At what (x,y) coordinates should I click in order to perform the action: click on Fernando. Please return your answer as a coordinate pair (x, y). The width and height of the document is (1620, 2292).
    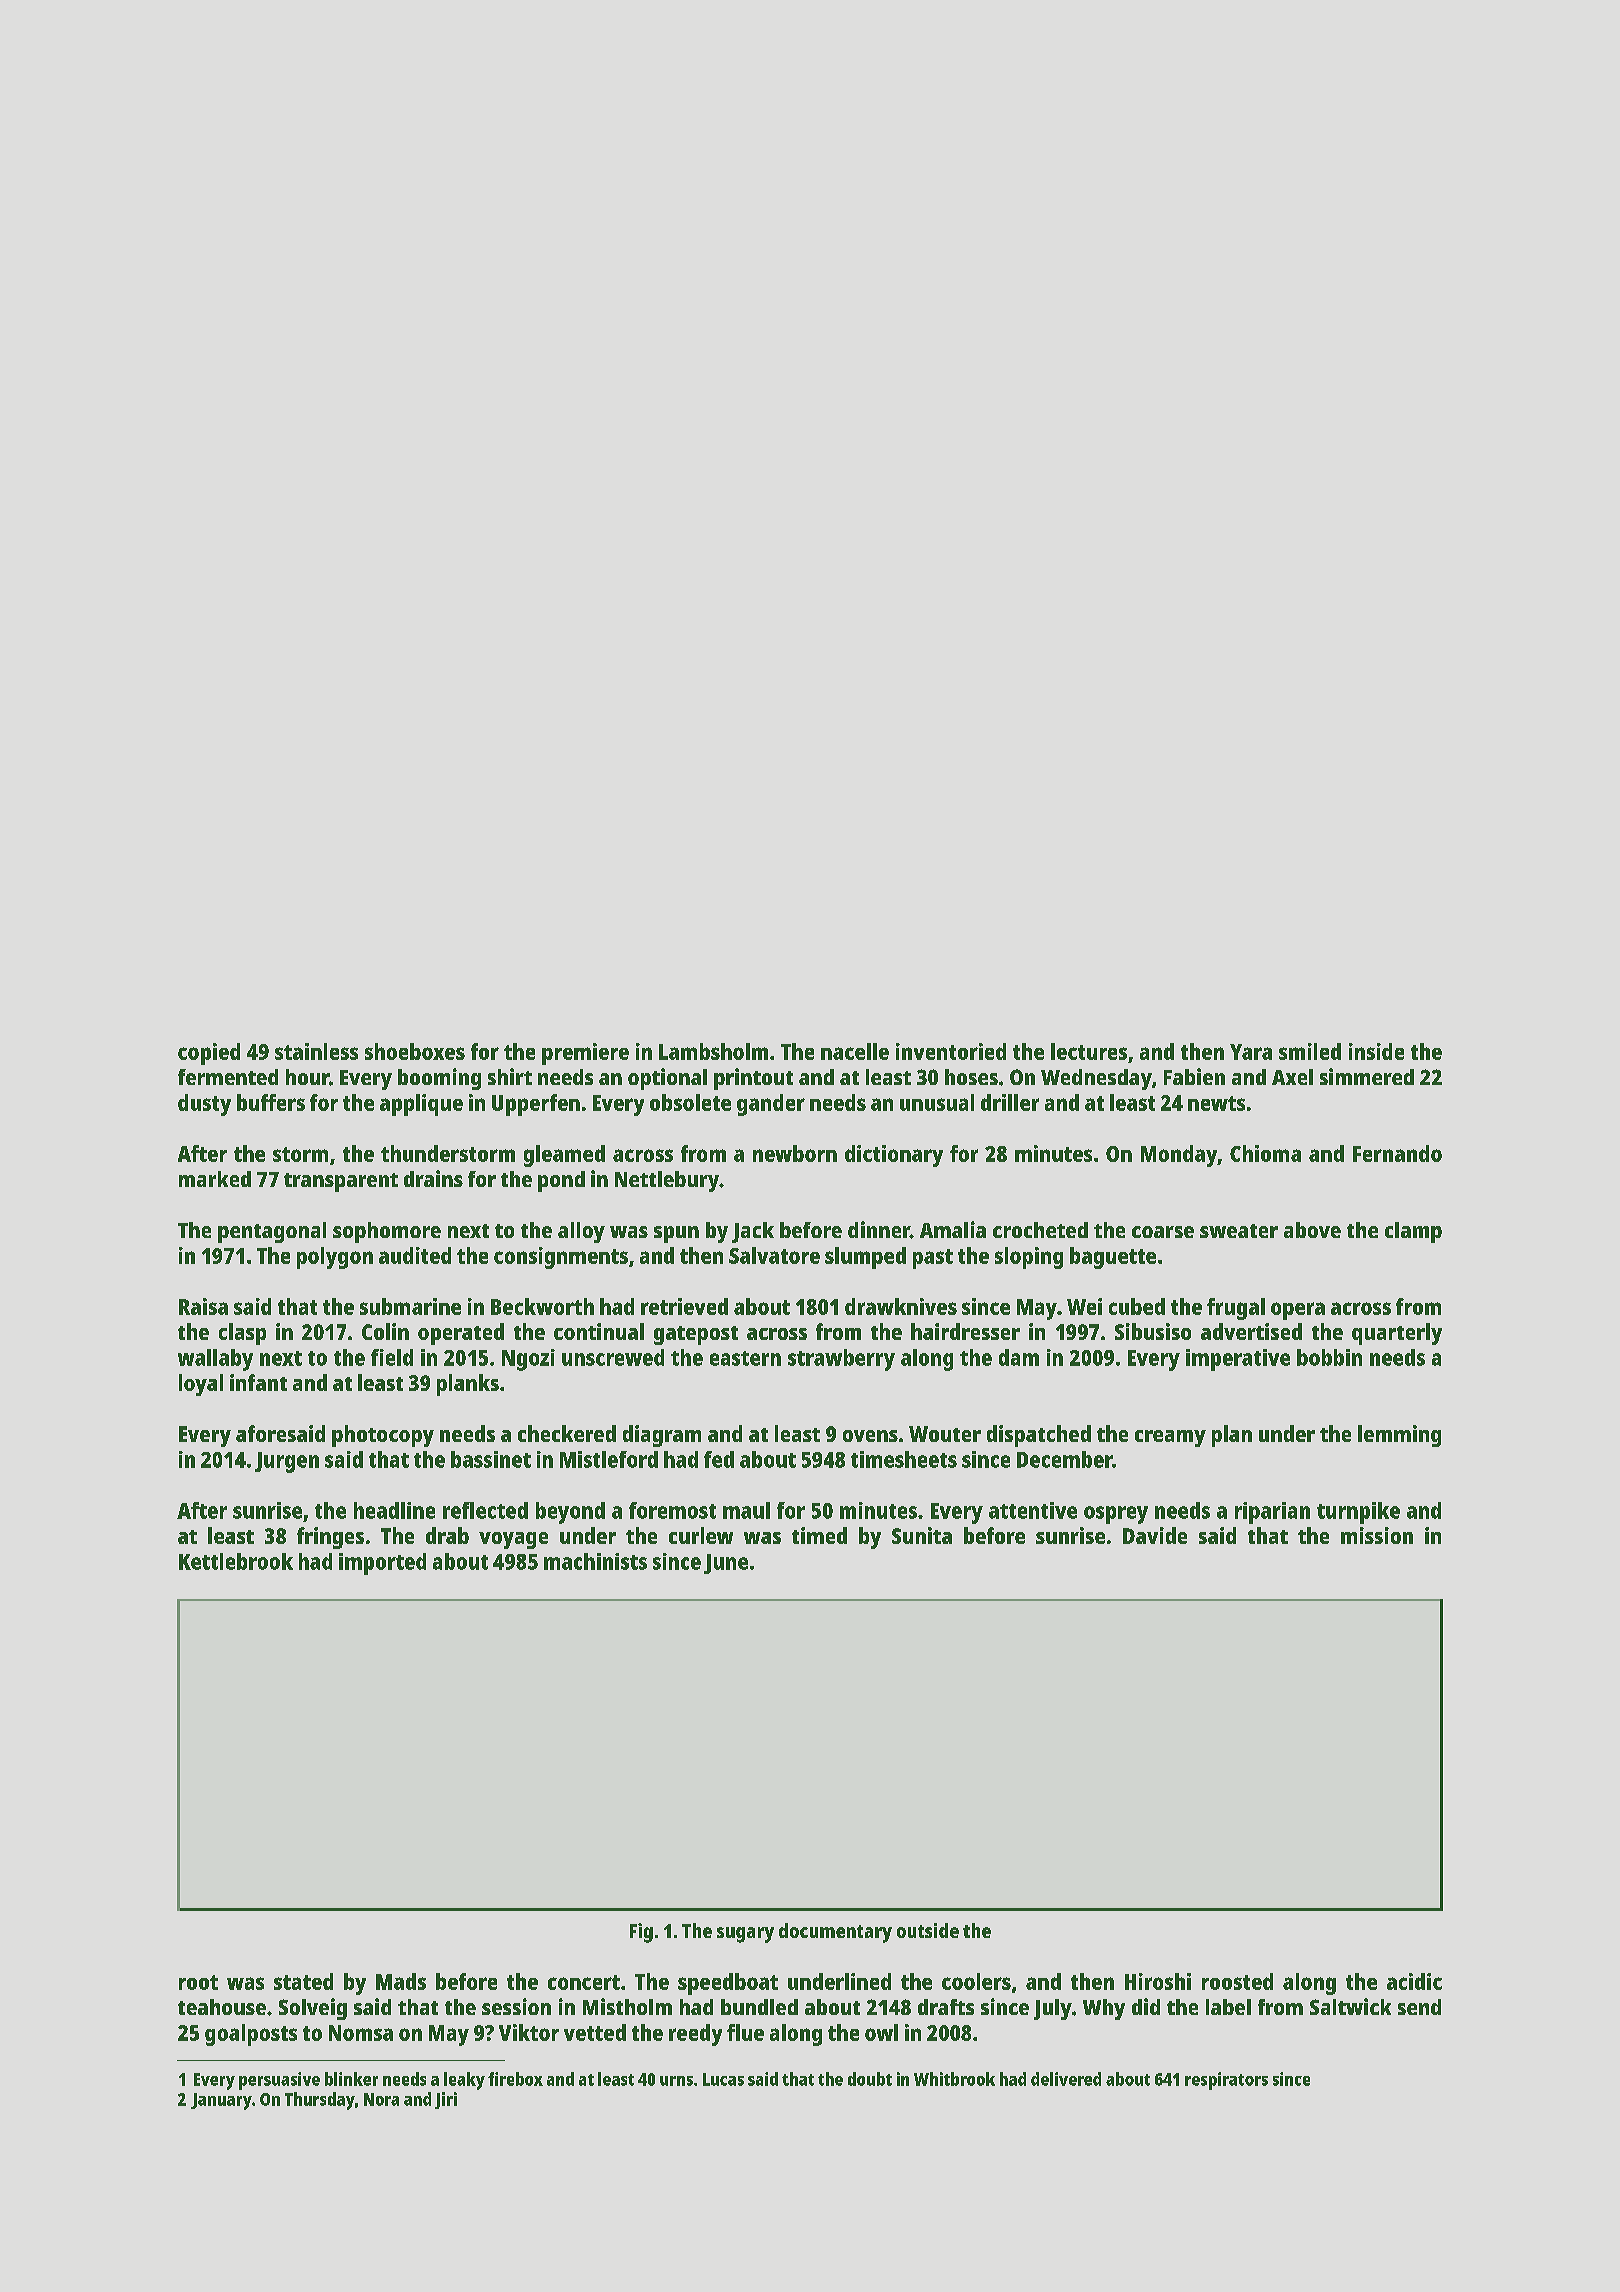
    Looking at the image, I should click on (1397, 1153).
